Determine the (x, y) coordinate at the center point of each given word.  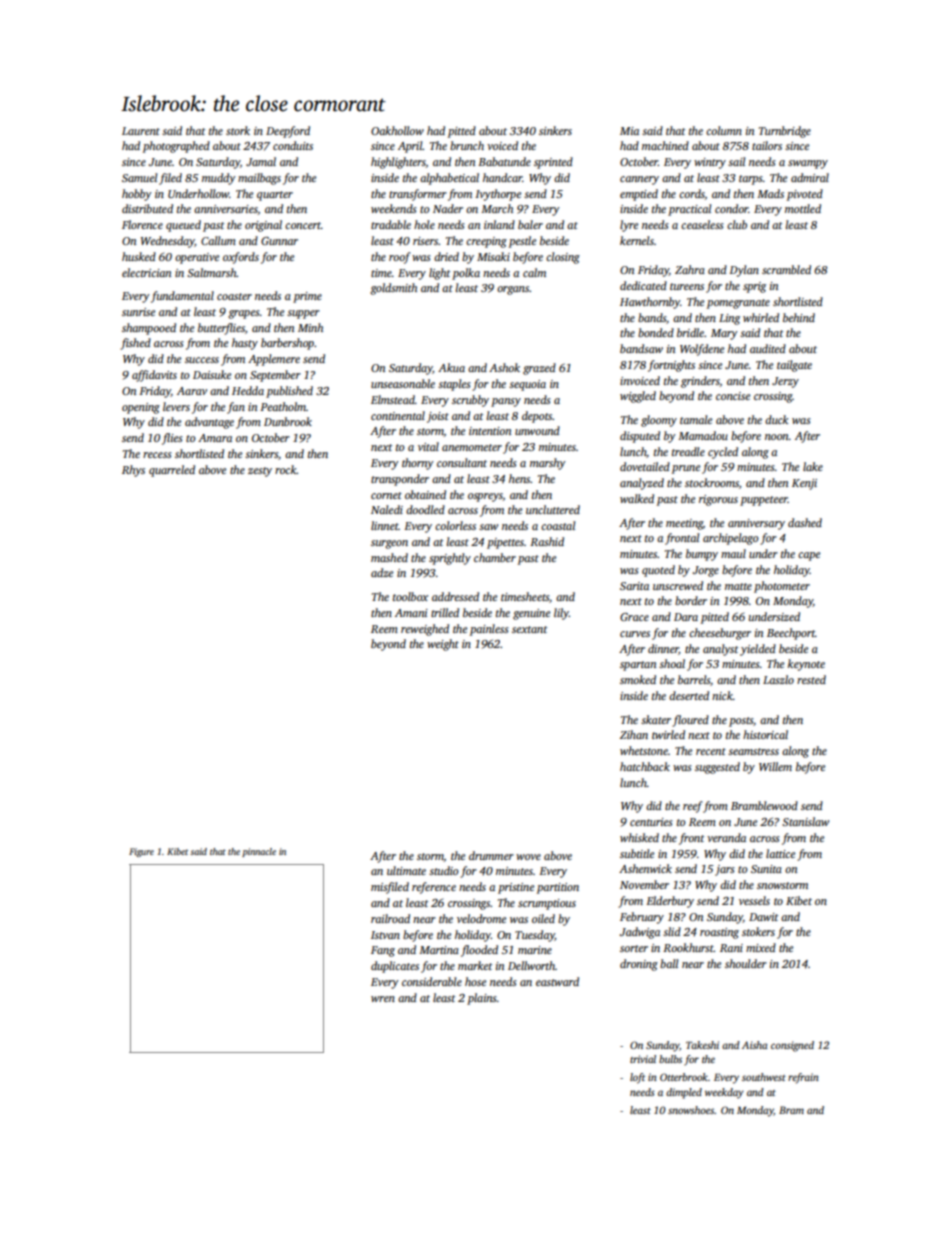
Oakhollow (397, 130)
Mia (629, 131)
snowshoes (691, 1110)
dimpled (684, 1093)
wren (383, 999)
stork (238, 130)
